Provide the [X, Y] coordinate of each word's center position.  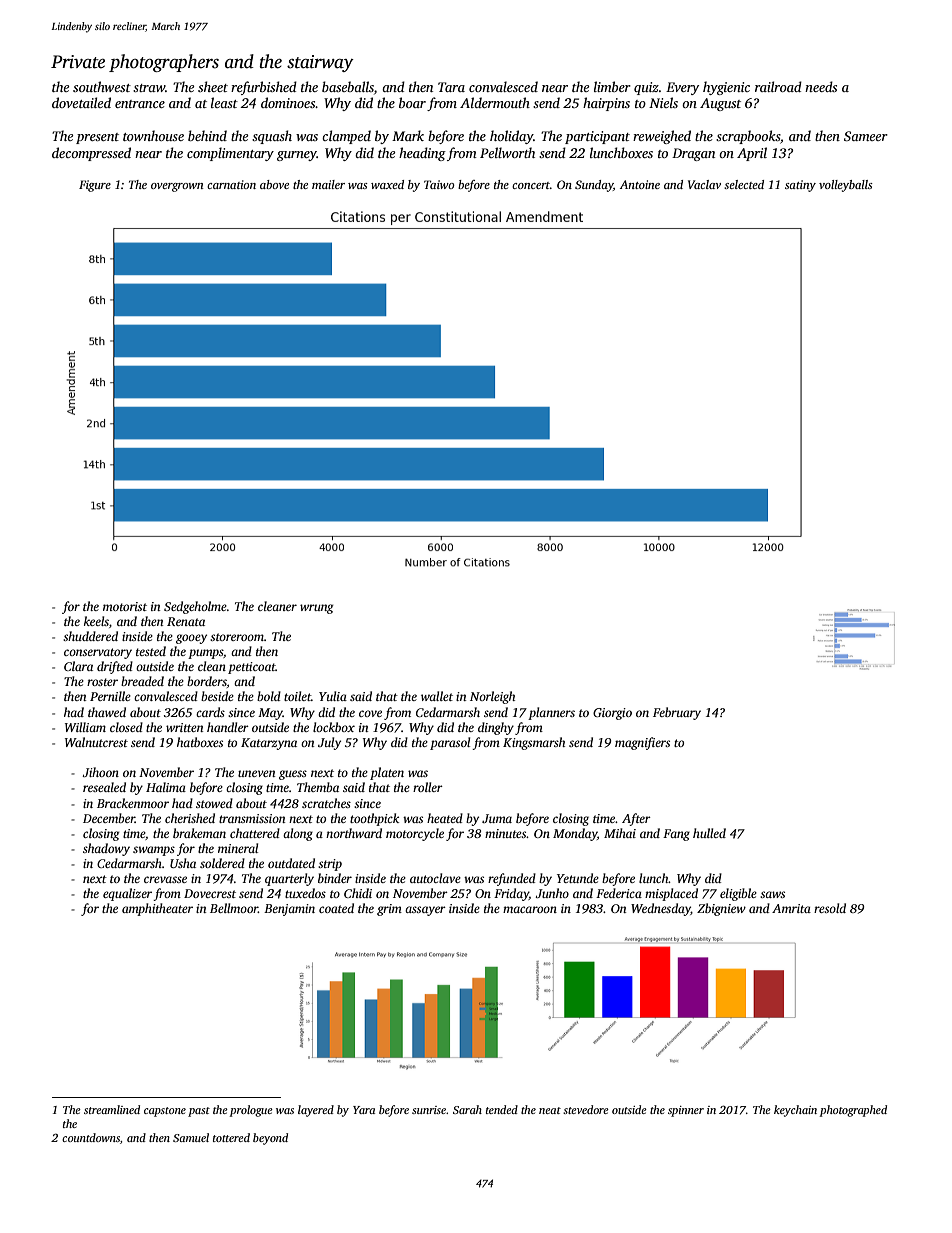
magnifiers [642, 743]
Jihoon [100, 772]
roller [428, 787]
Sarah [467, 1109]
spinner [686, 1111]
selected [744, 184]
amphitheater [157, 909]
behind [207, 135]
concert [531, 185]
